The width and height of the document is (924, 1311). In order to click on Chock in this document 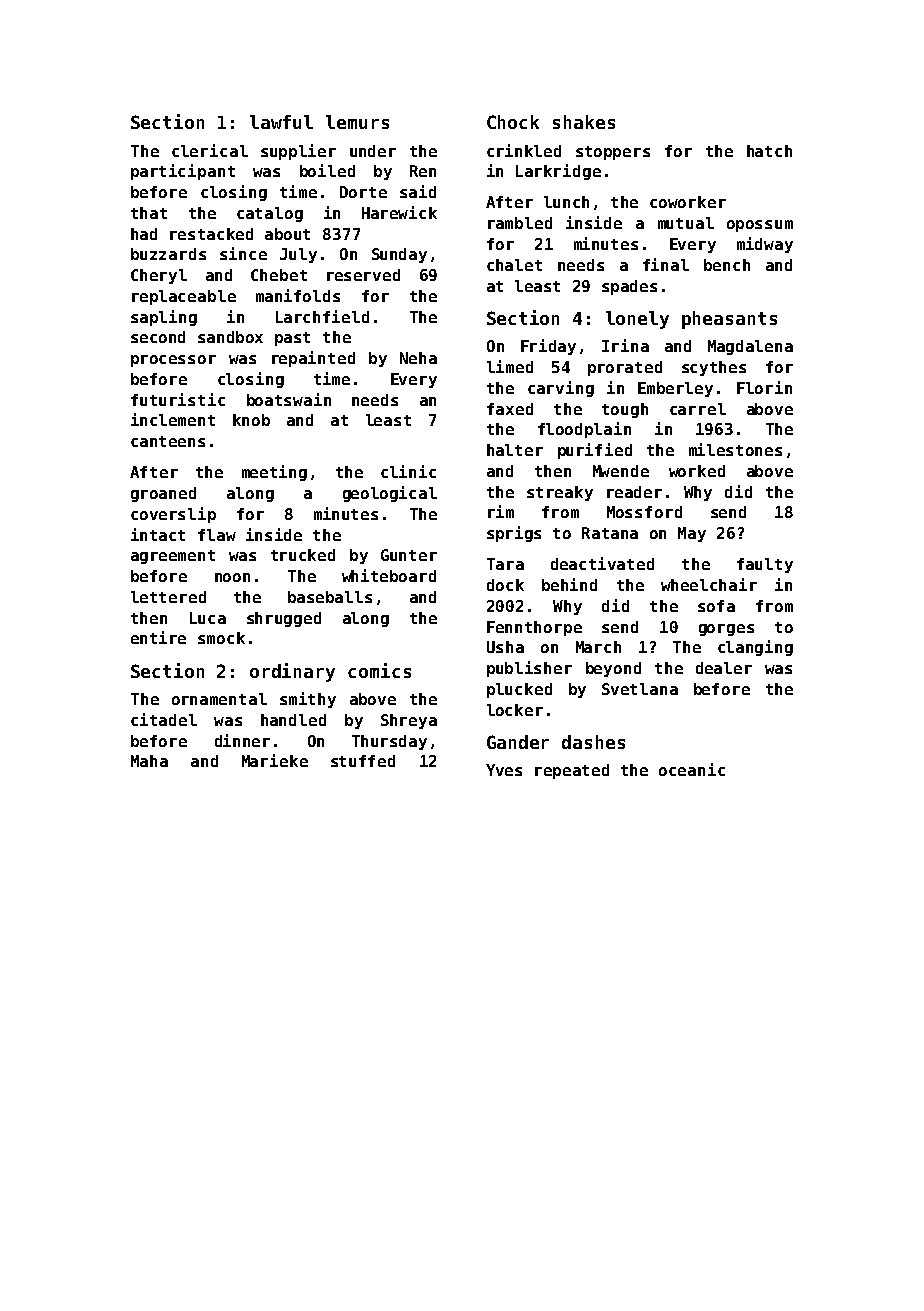, I will do `click(513, 122)`.
